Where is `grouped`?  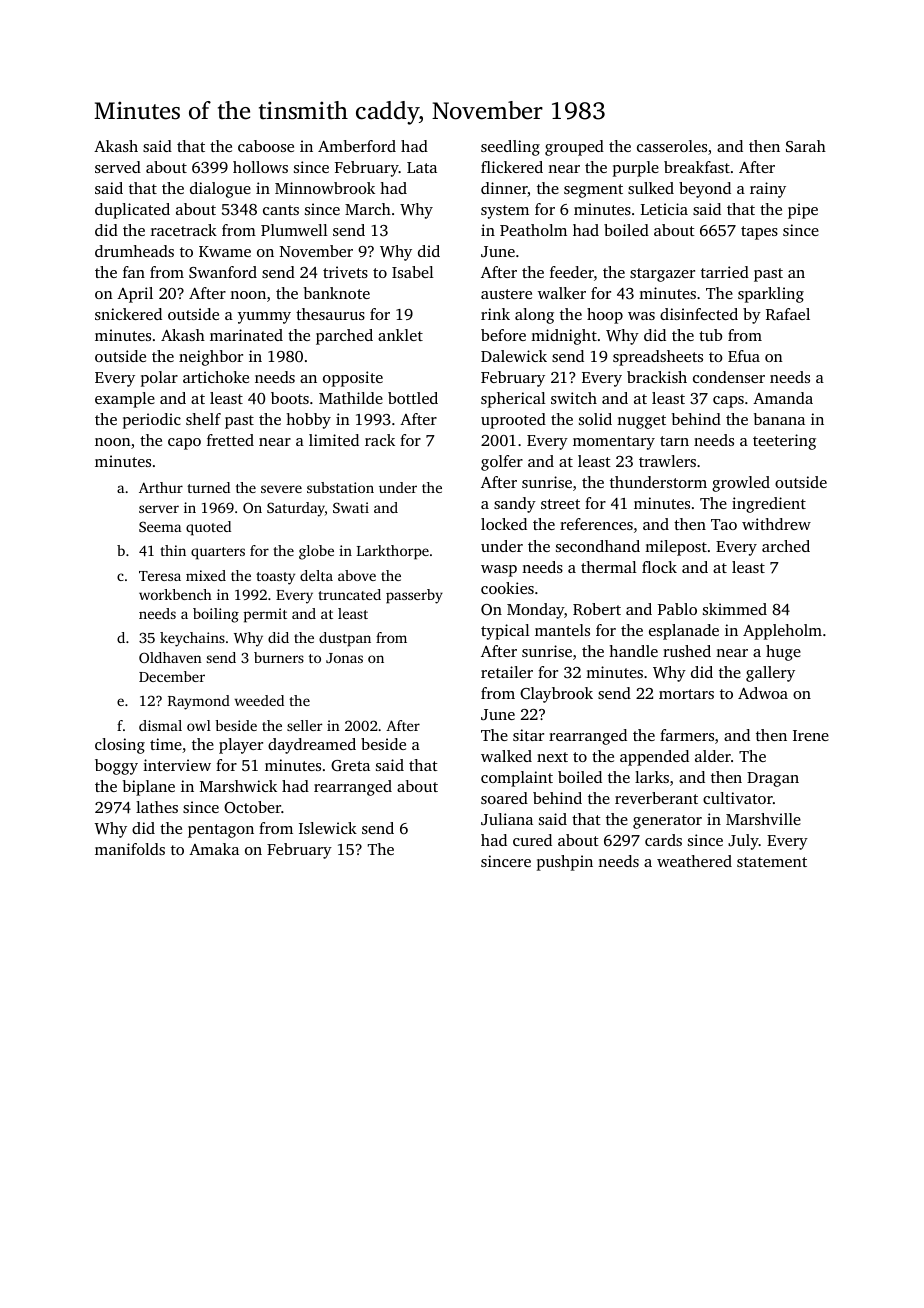 grouped is located at coordinates (574, 148).
